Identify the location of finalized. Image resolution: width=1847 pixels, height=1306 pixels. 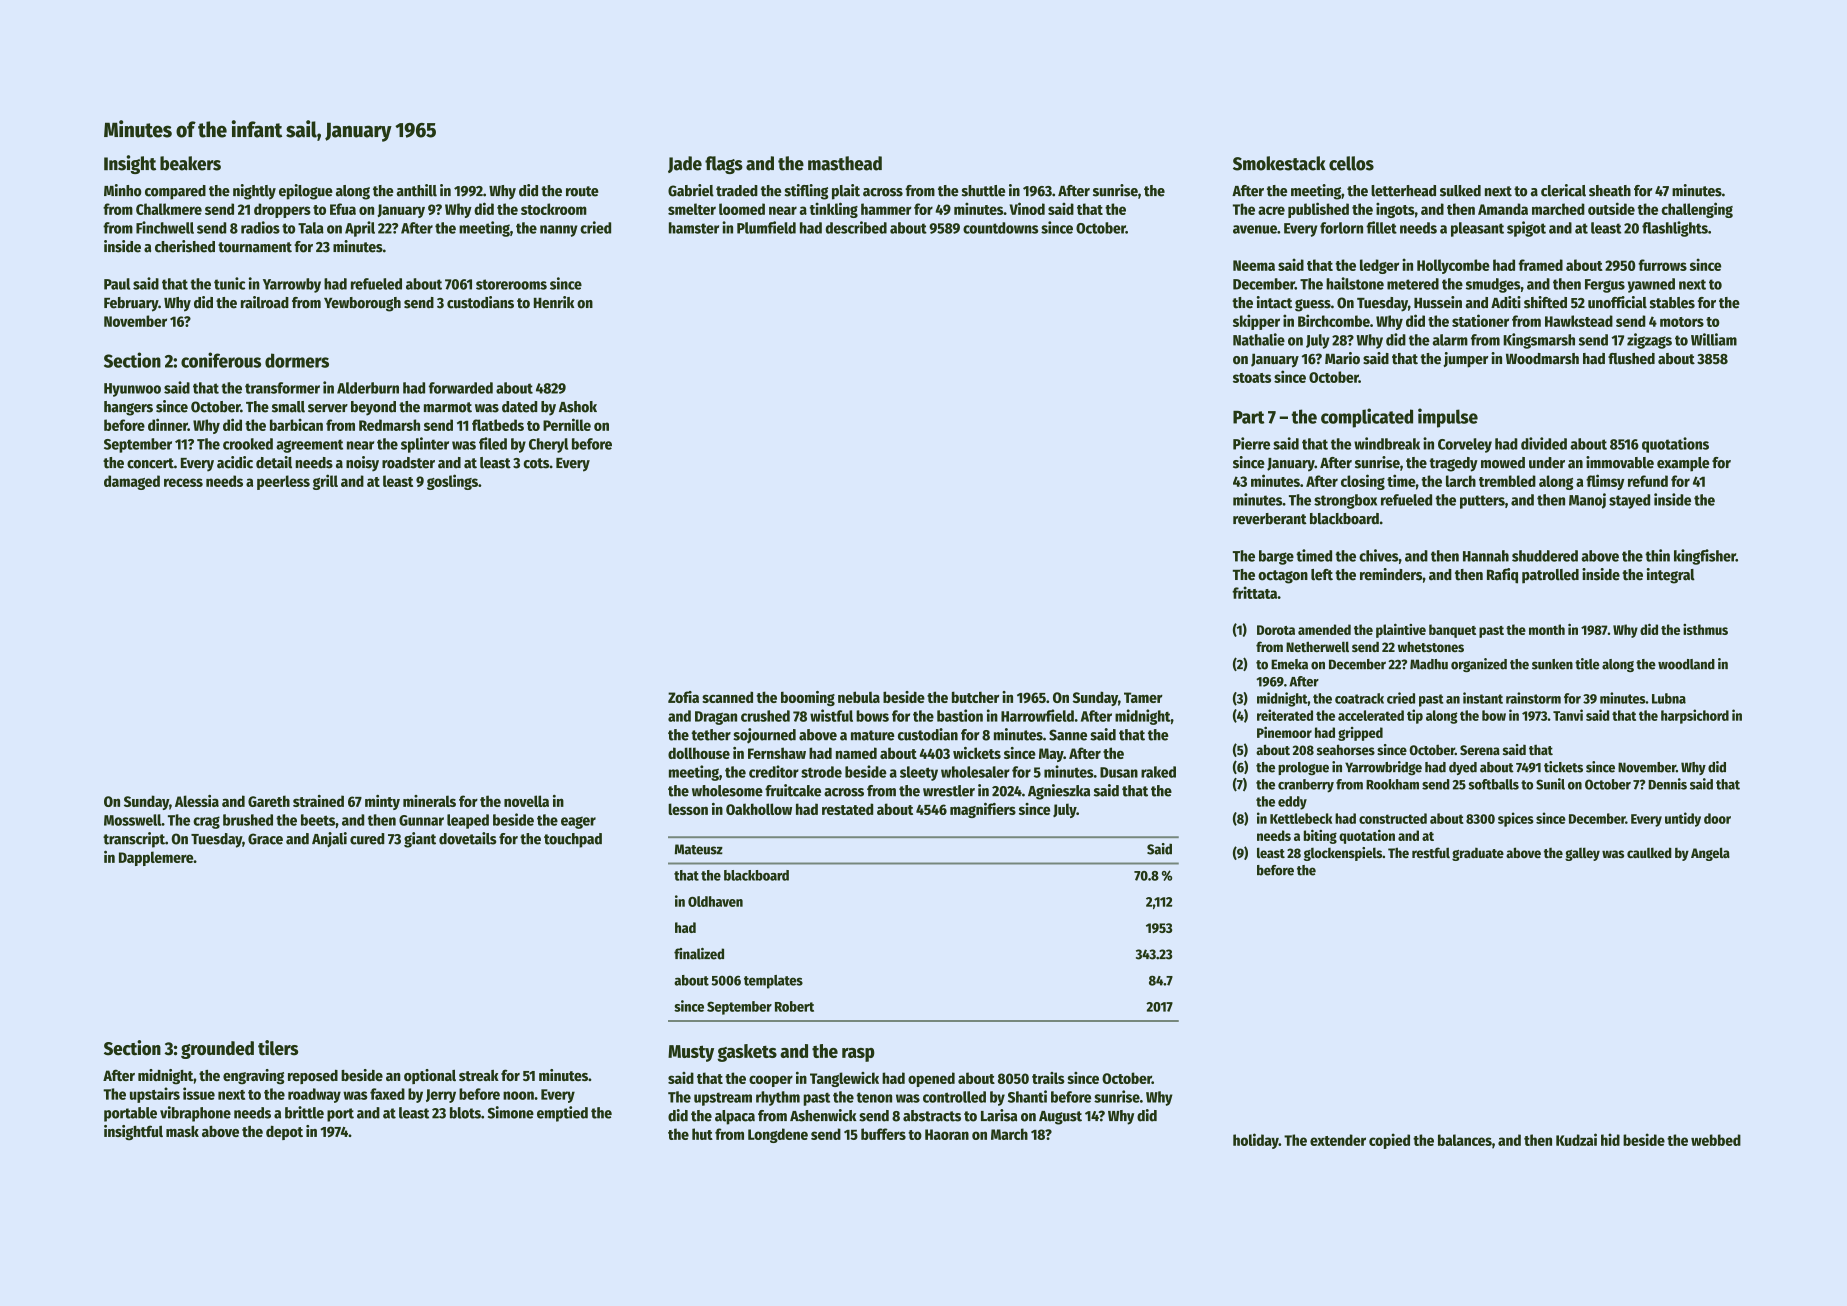
(699, 954).
